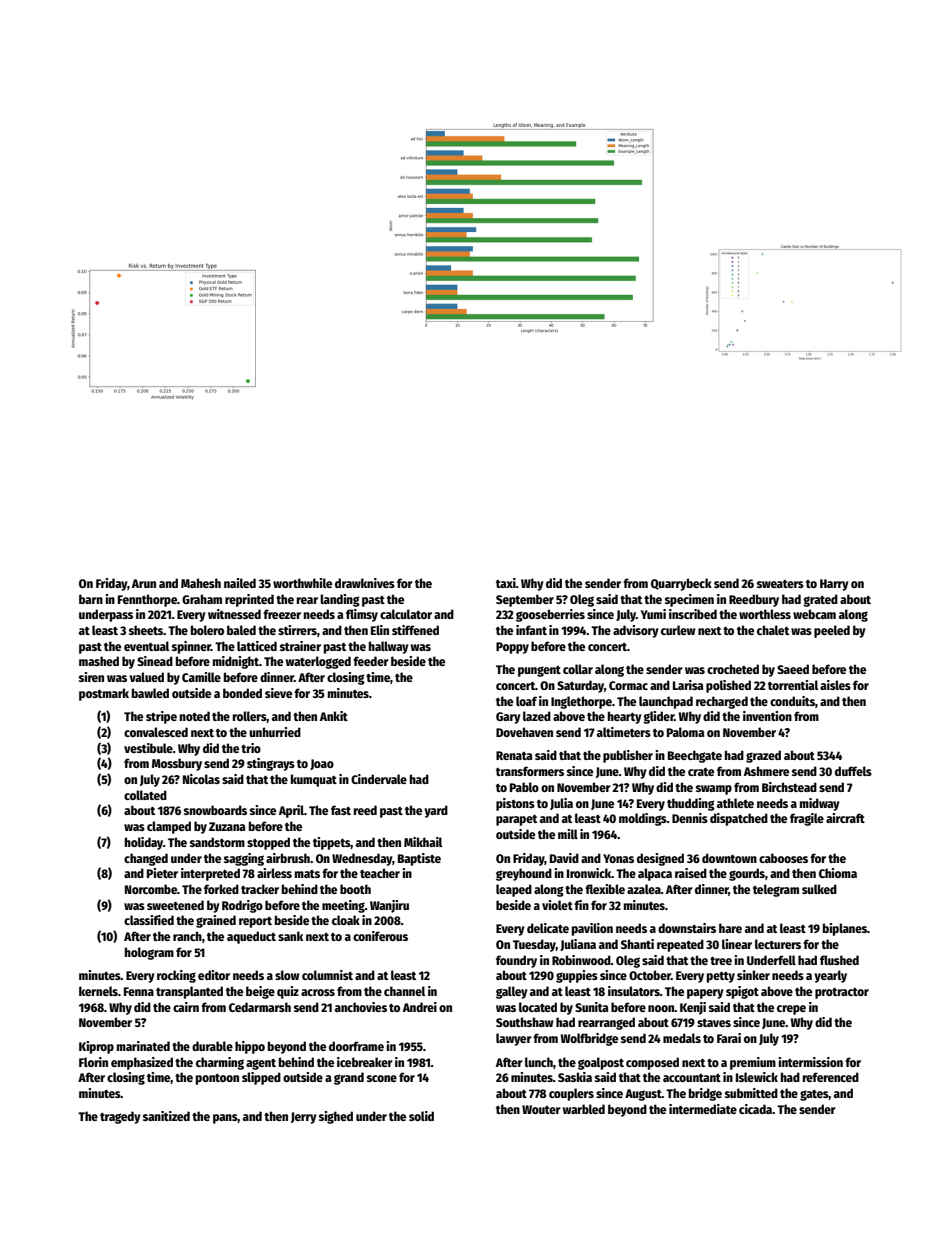  I want to click on flushed, so click(839, 960).
